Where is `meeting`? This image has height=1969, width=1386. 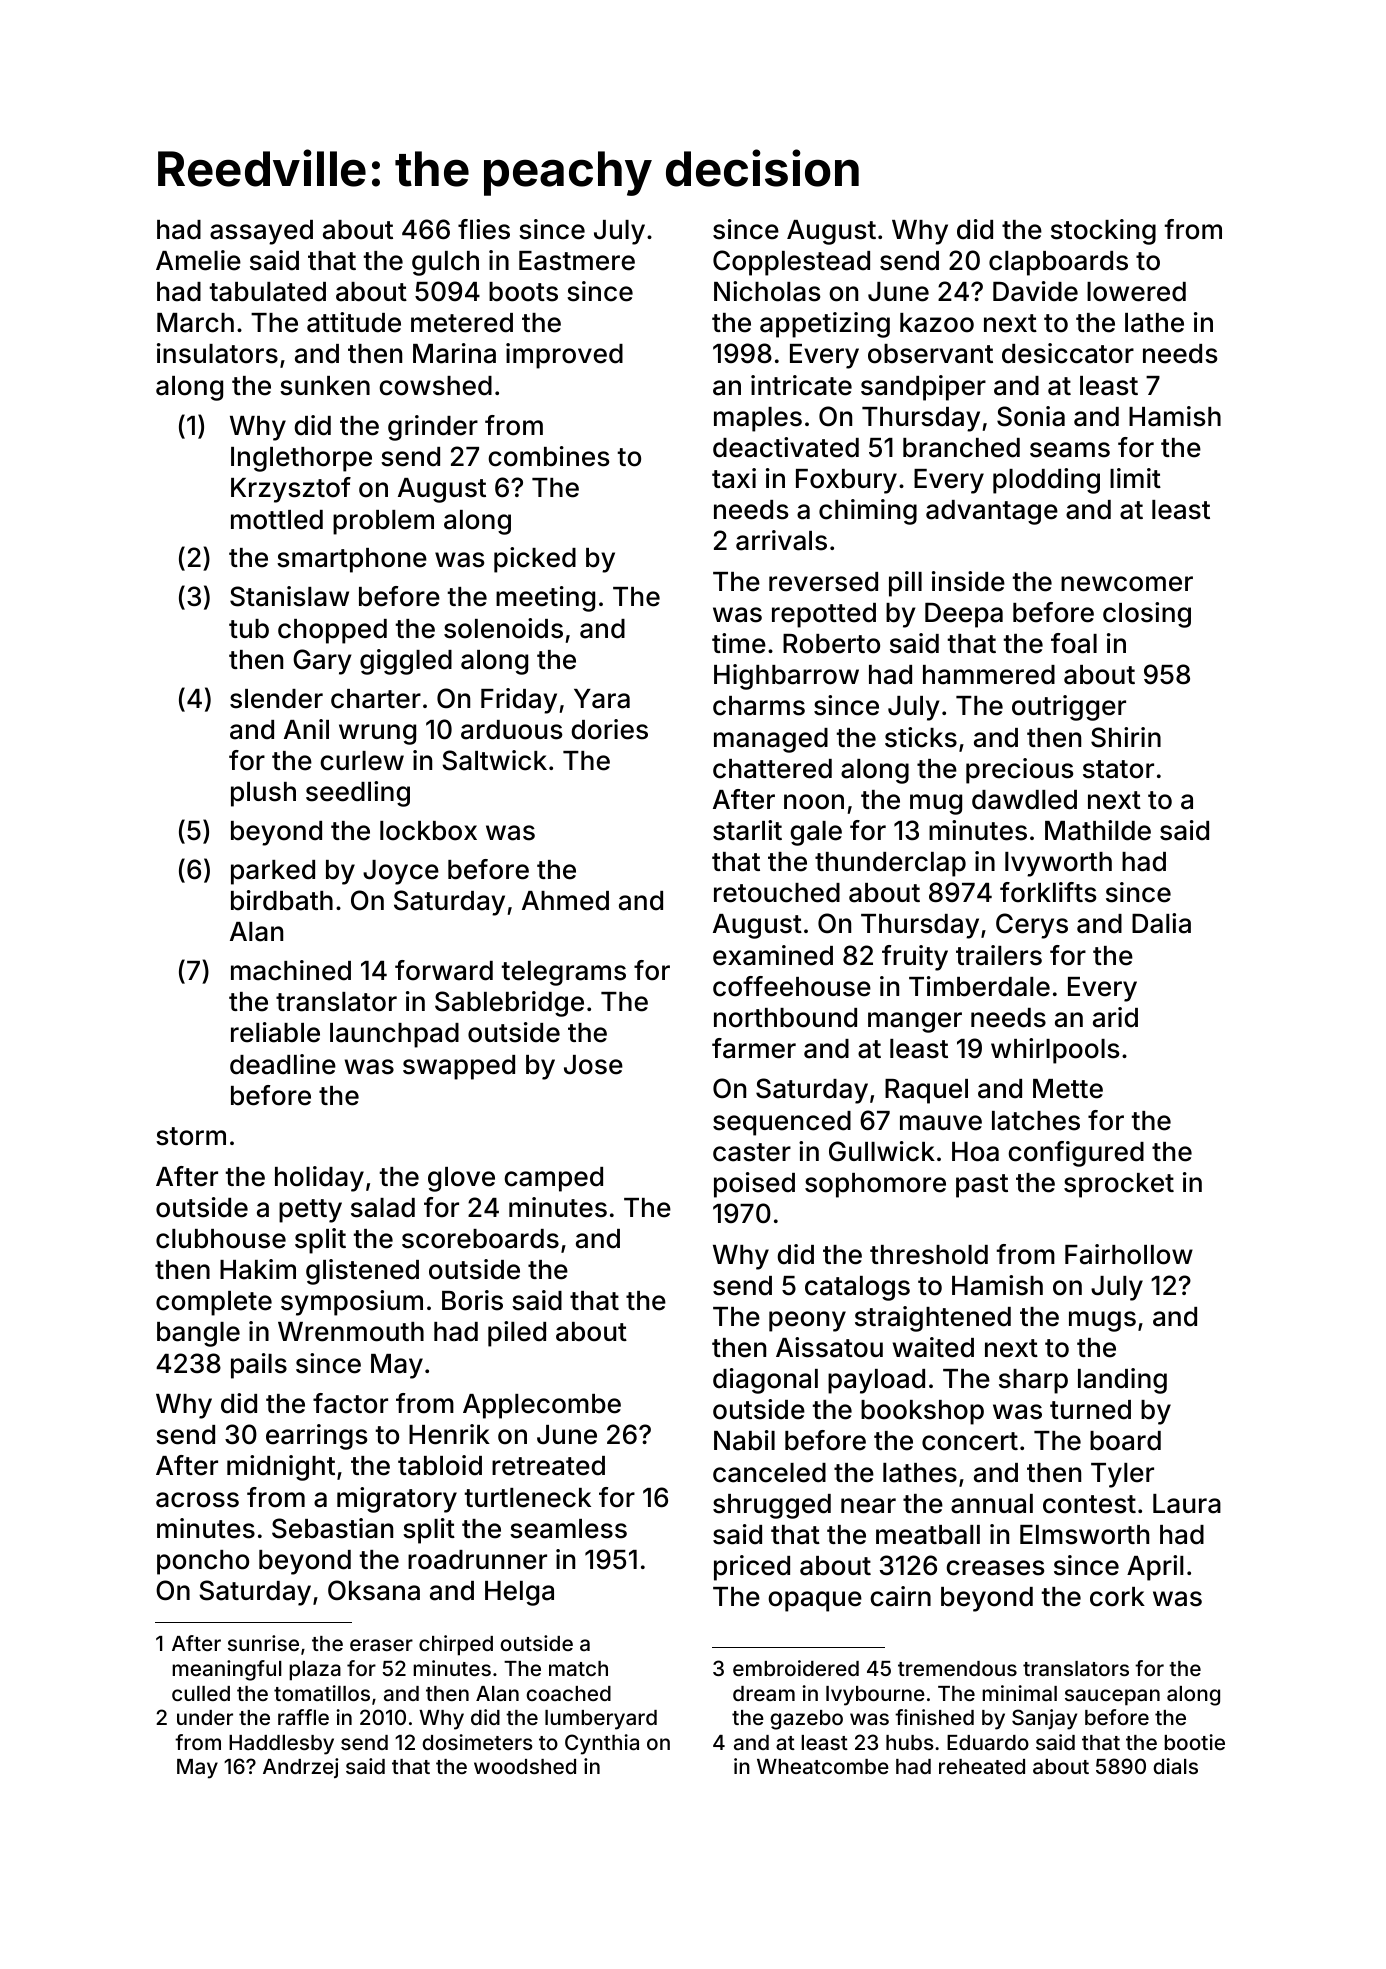 meeting is located at coordinates (545, 599).
